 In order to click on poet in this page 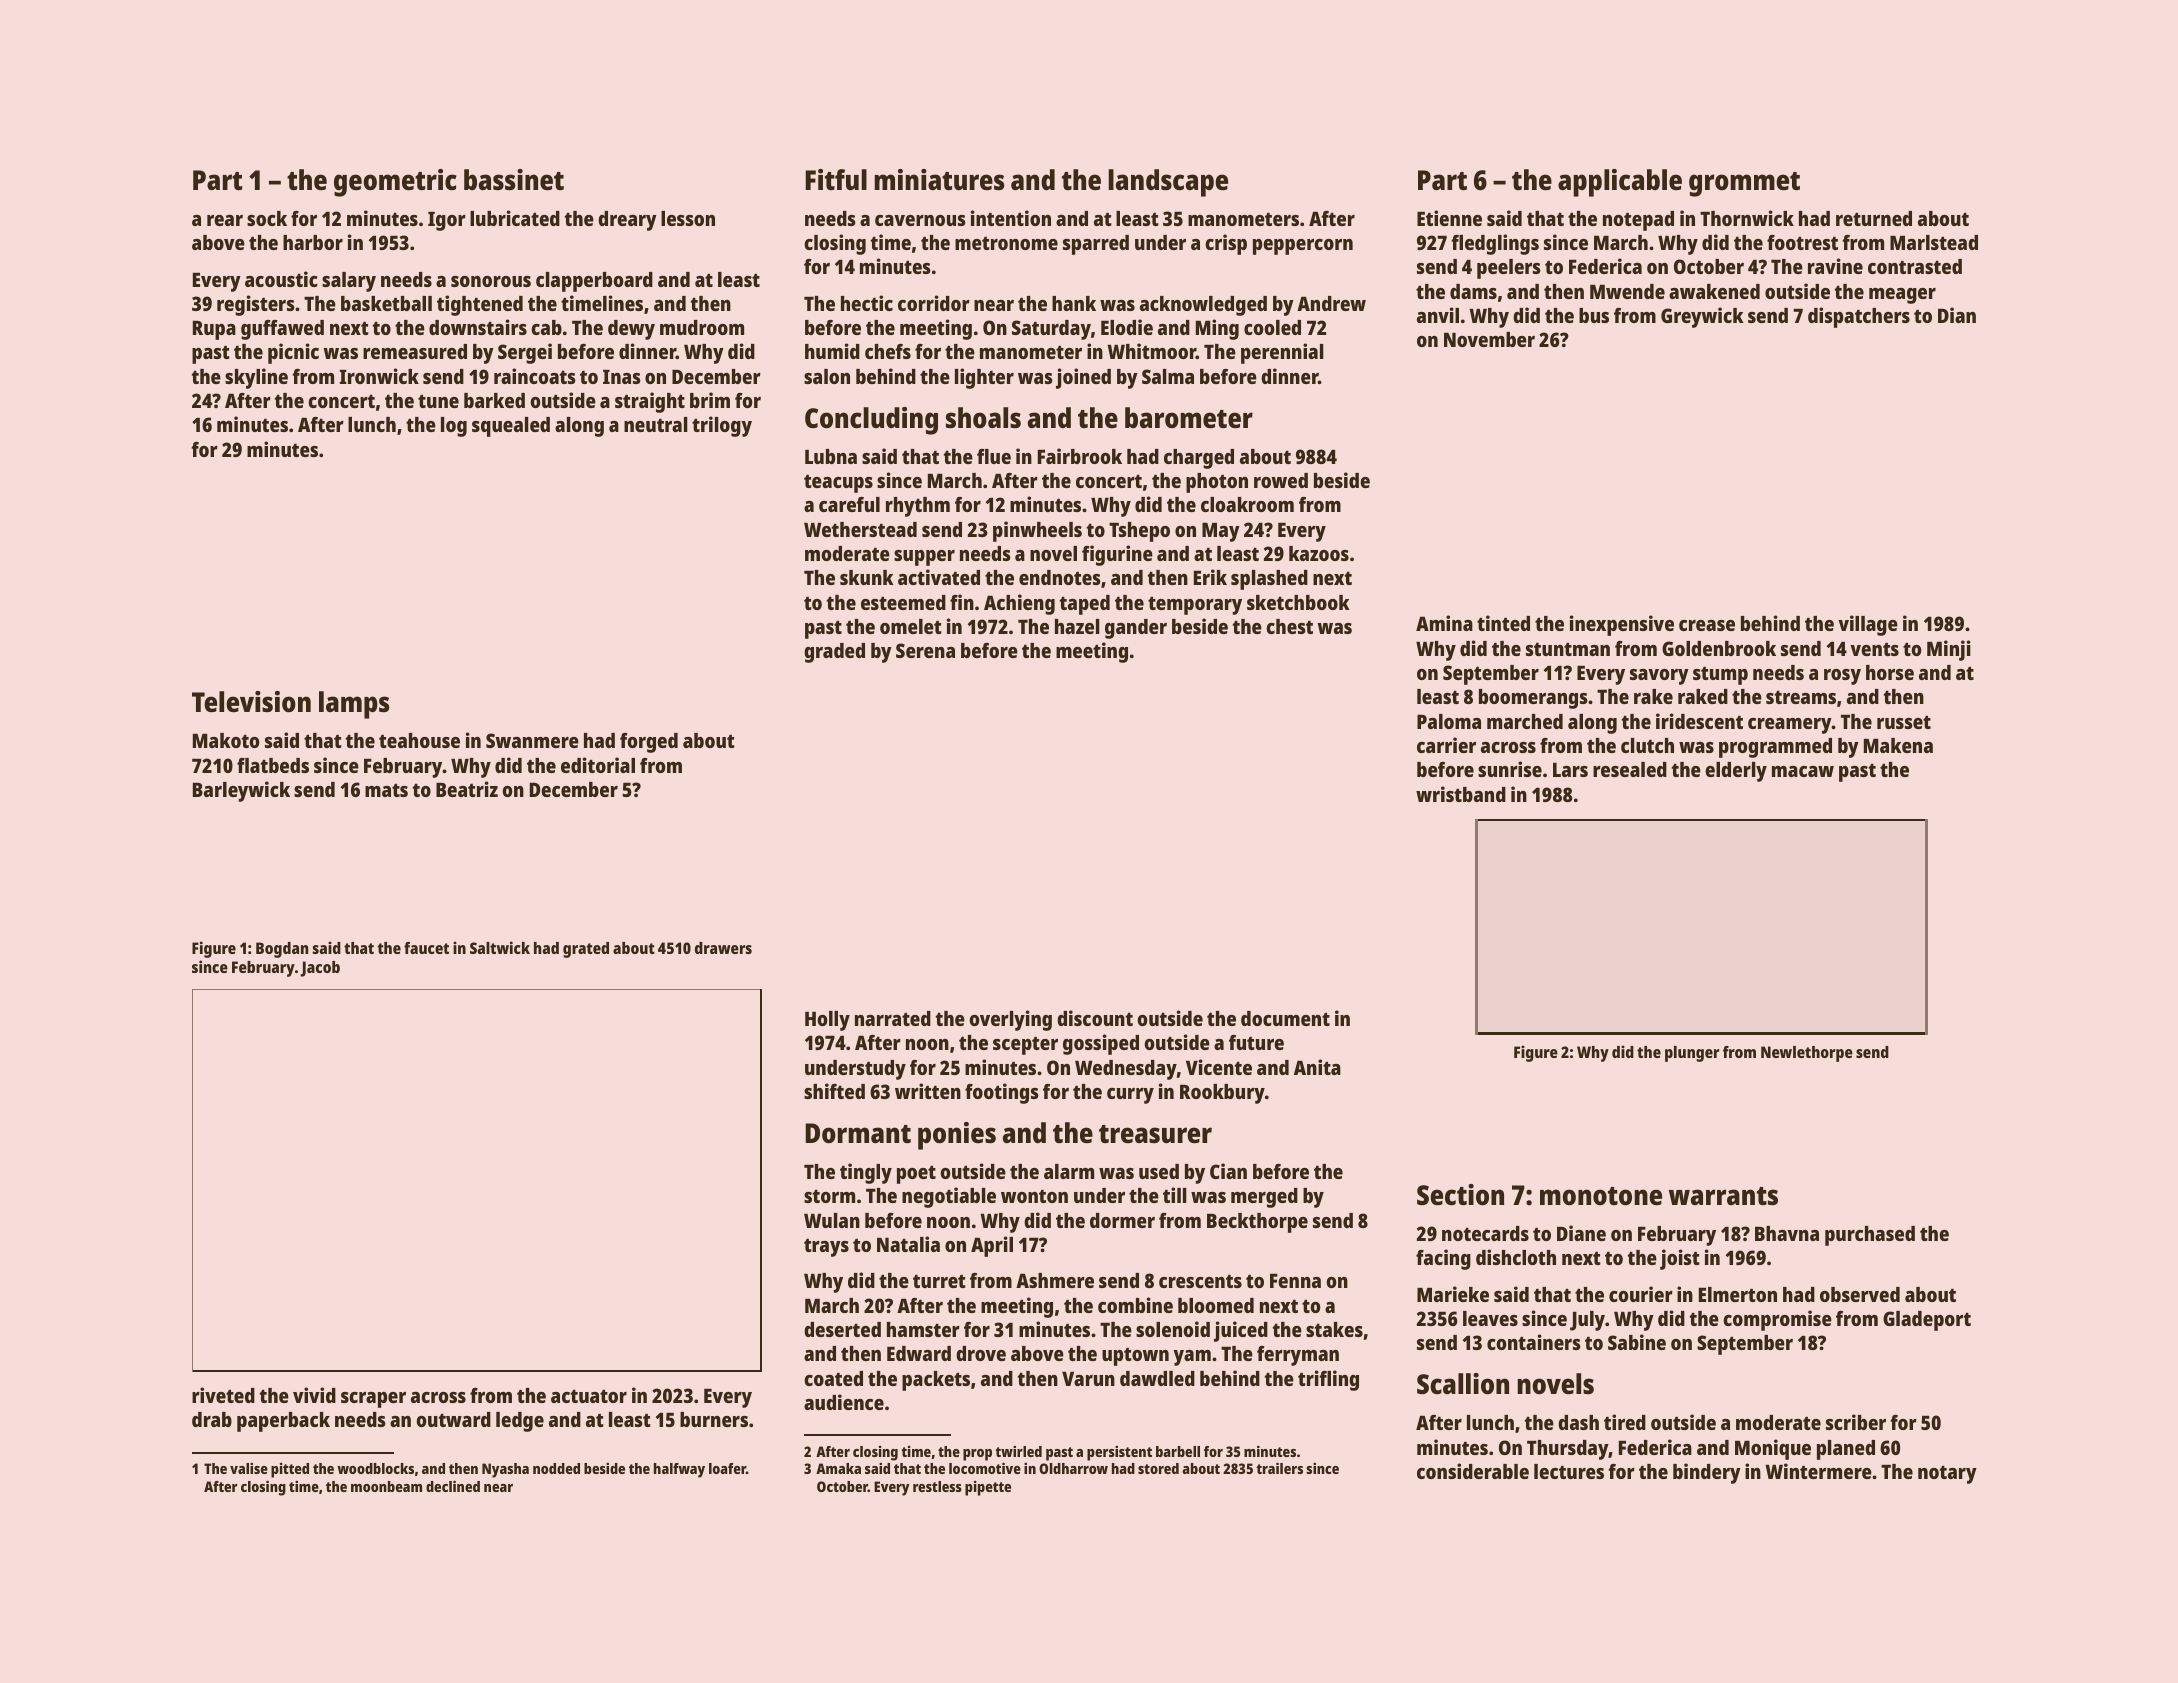, I will do `click(916, 1175)`.
